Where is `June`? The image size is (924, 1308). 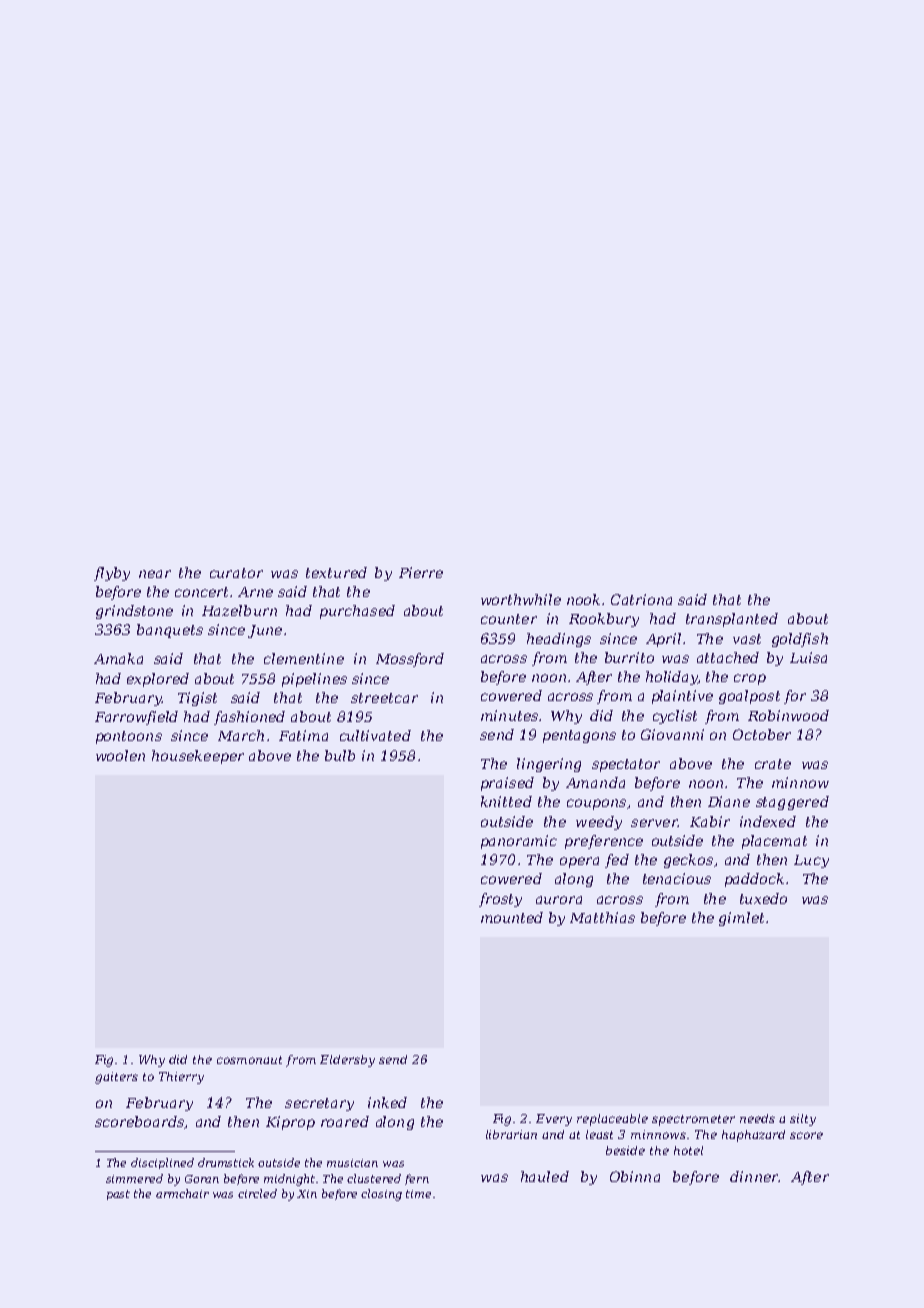
June is located at coordinates (265, 631).
